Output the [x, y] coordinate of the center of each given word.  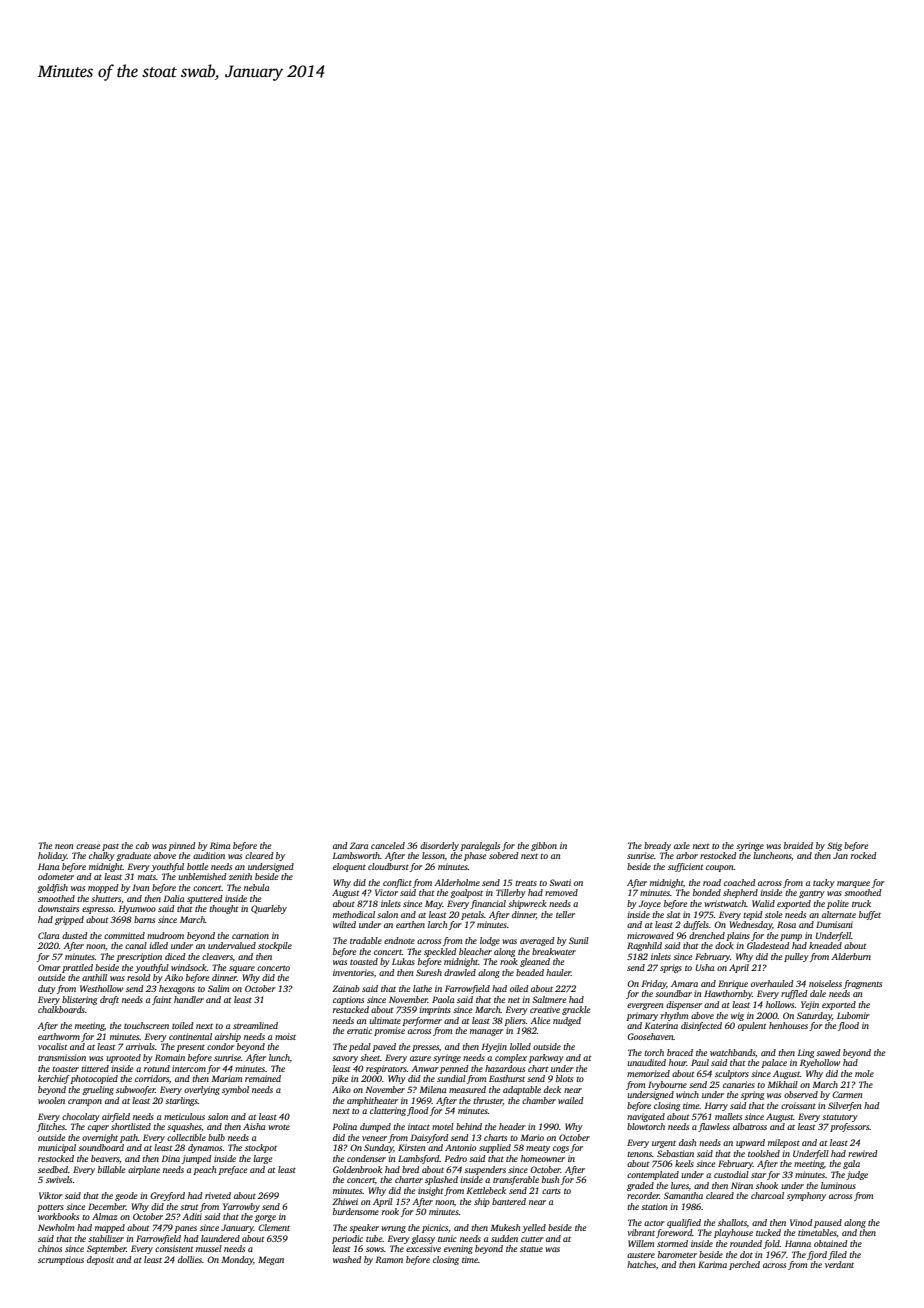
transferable [516, 1180]
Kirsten [411, 1147]
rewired [862, 1153]
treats [526, 883]
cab [142, 845]
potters [50, 1208]
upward [750, 1143]
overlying [202, 1090]
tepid [752, 915]
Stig [834, 846]
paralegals [480, 846]
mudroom [165, 935]
